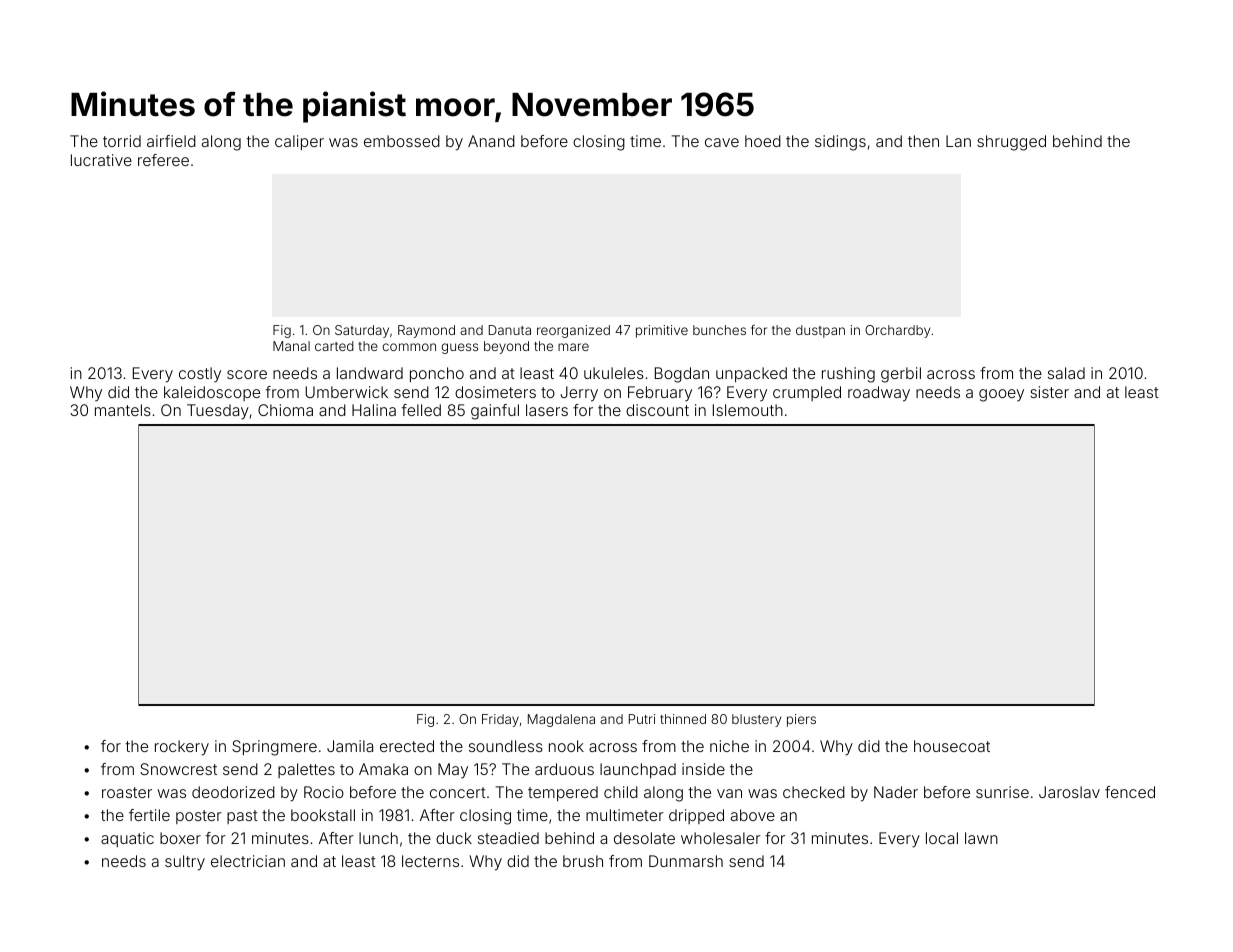 The height and width of the document is (952, 1233). What do you see at coordinates (751, 374) in the document?
I see `unpacked` at bounding box center [751, 374].
